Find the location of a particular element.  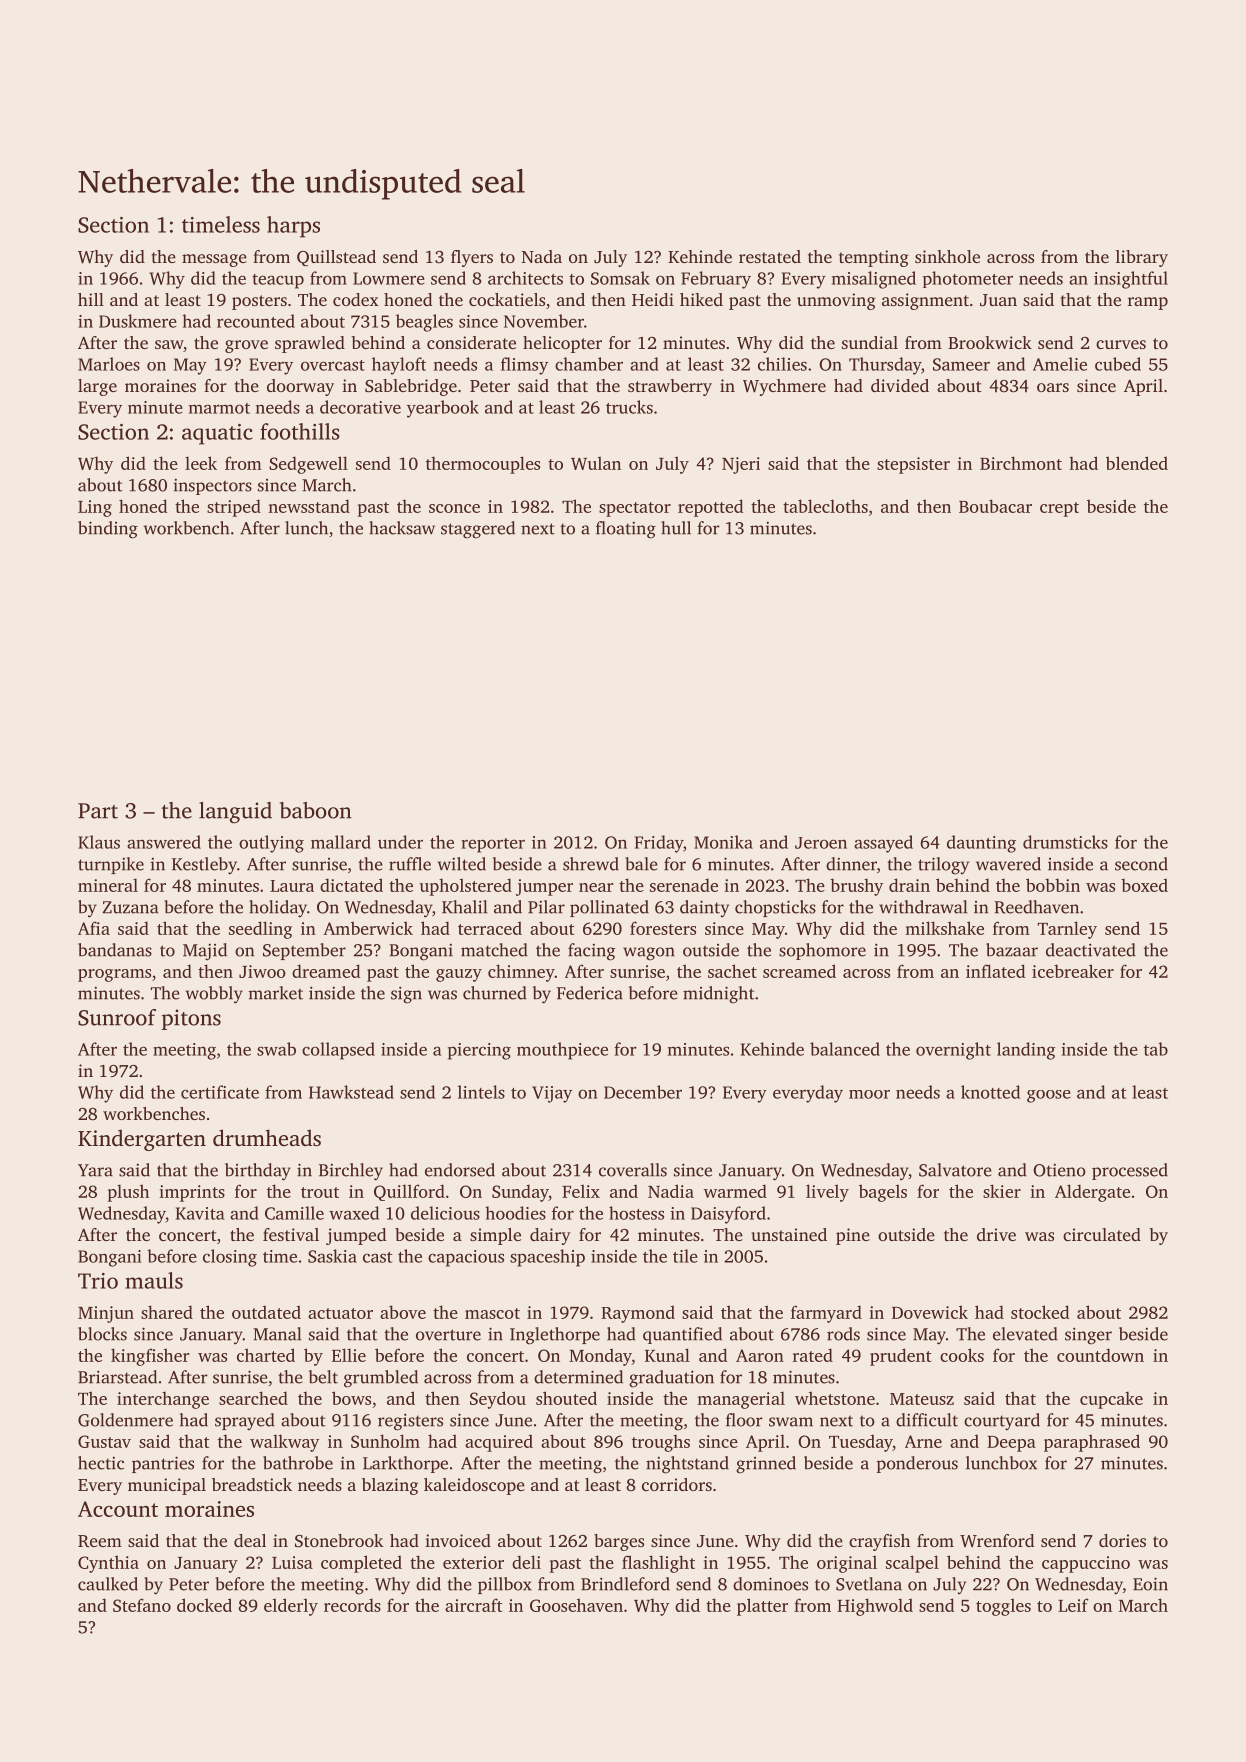

Sunroof is located at coordinates (117, 1017).
